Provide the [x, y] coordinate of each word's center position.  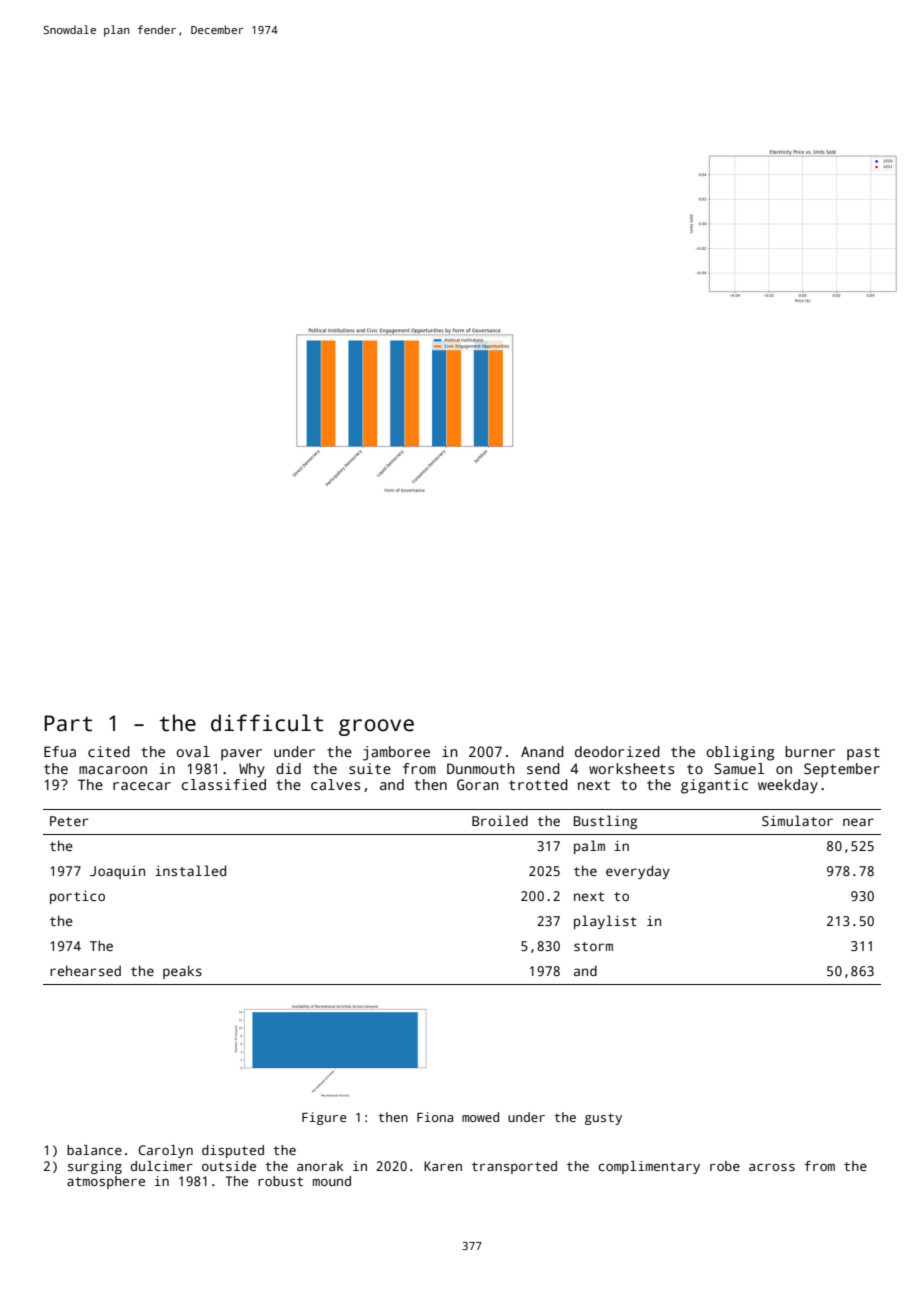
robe [725, 1166]
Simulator [797, 820]
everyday [638, 872]
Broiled [500, 820]
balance [94, 1150]
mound [332, 1181]
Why [252, 770]
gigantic [714, 786]
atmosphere [106, 1182]
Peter [69, 821]
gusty [603, 1119]
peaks [182, 972]
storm [593, 946]
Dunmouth [481, 768]
